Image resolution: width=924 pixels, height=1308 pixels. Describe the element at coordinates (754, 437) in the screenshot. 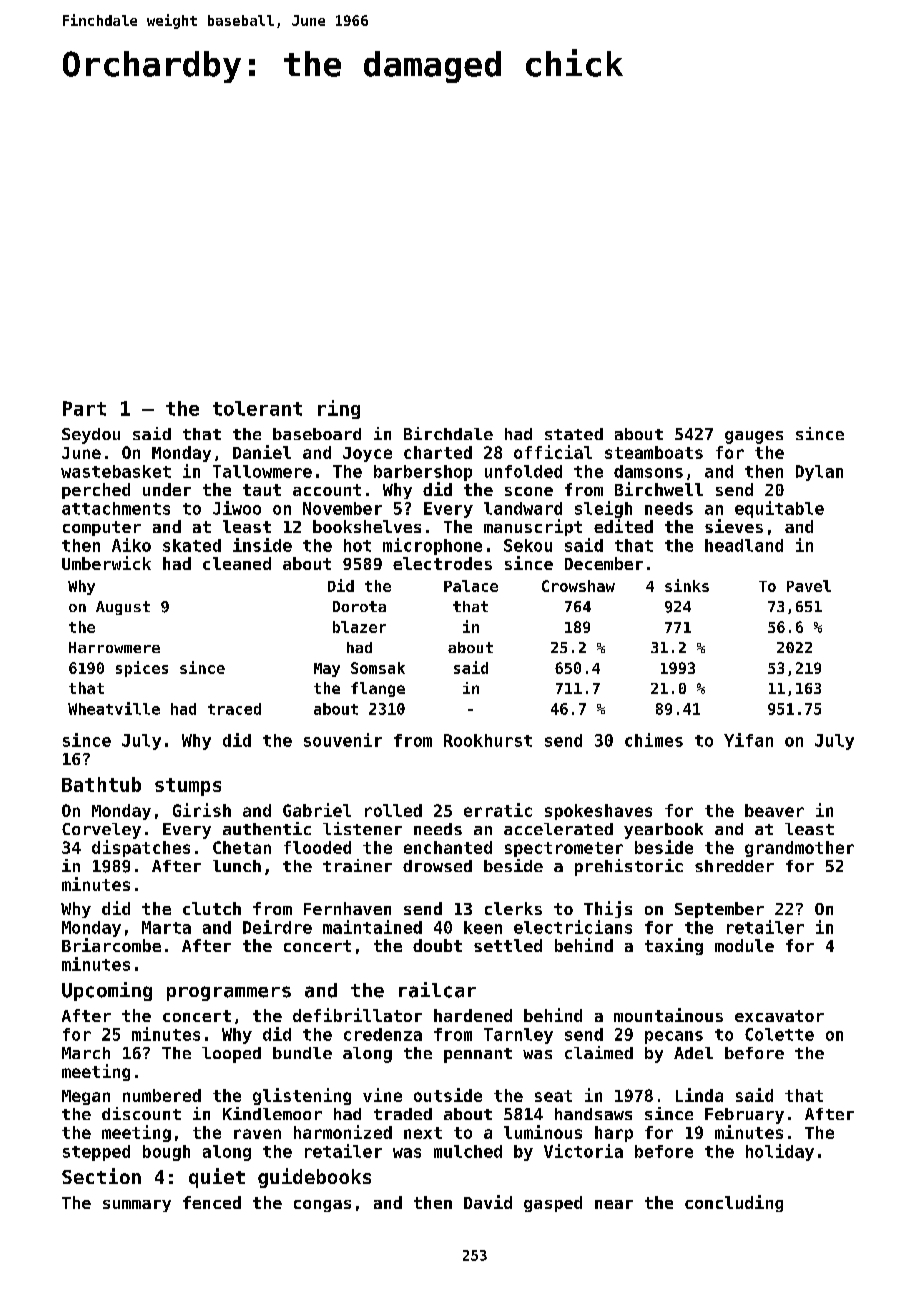

I see `gauges` at that location.
